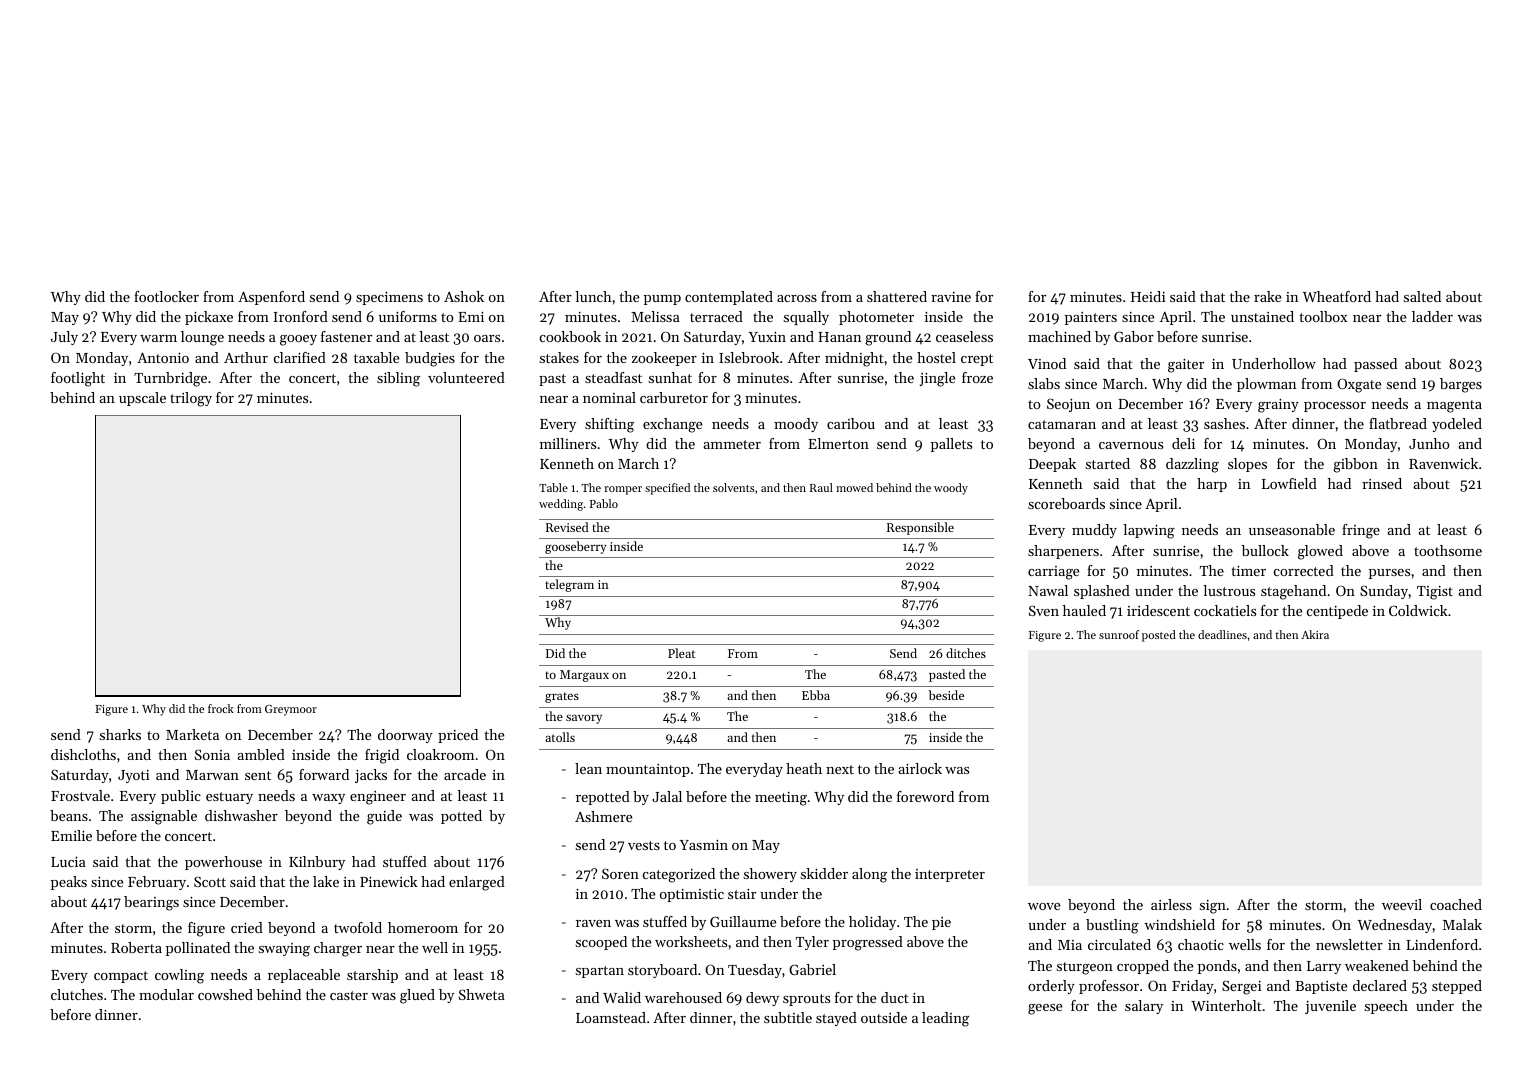 This screenshot has width=1533, height=1084. I want to click on shattered, so click(897, 296).
